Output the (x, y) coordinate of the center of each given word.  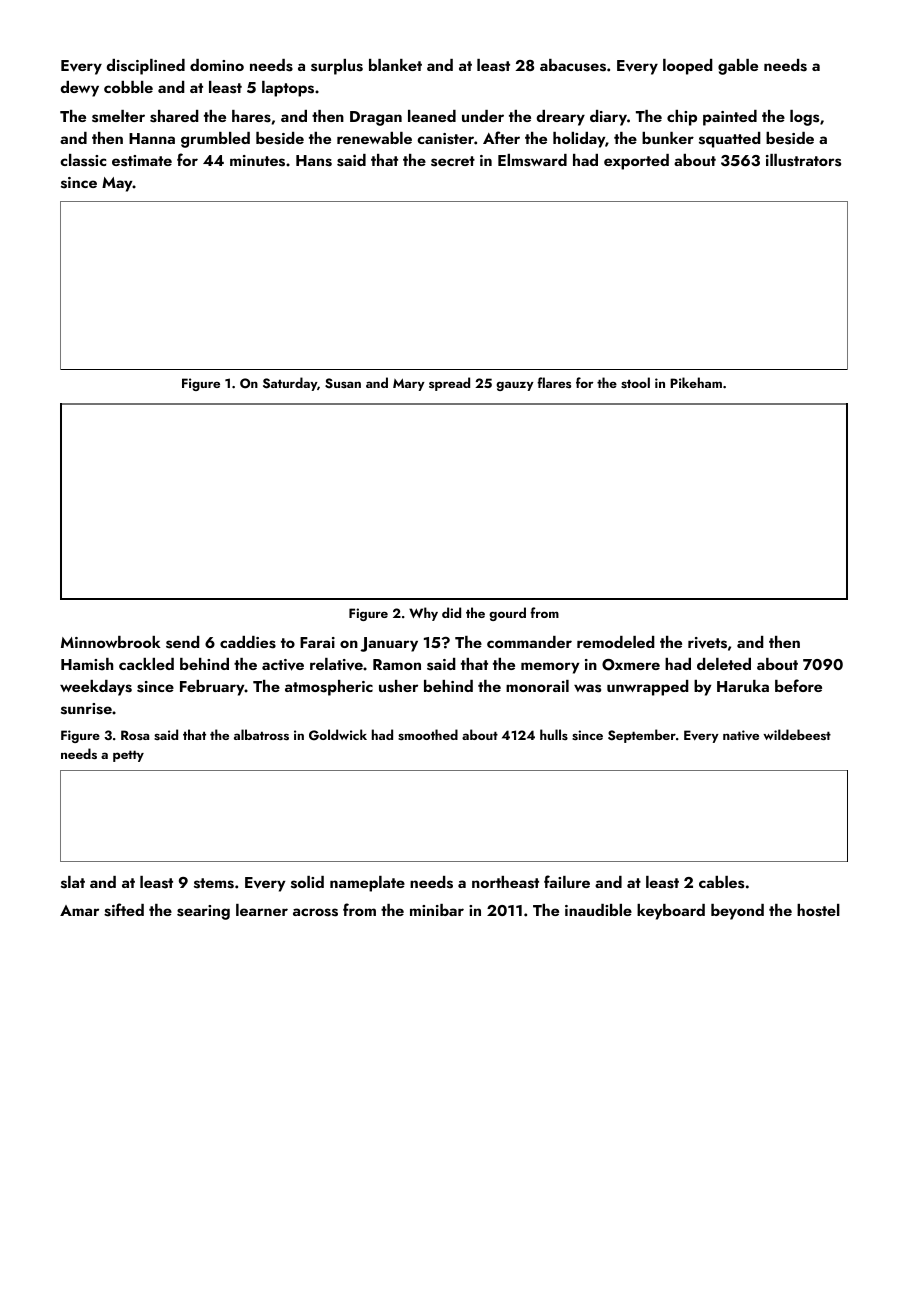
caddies (248, 642)
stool (635, 382)
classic (83, 160)
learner (262, 910)
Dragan (376, 118)
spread (449, 384)
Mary (409, 384)
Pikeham (696, 382)
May (117, 184)
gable (738, 67)
